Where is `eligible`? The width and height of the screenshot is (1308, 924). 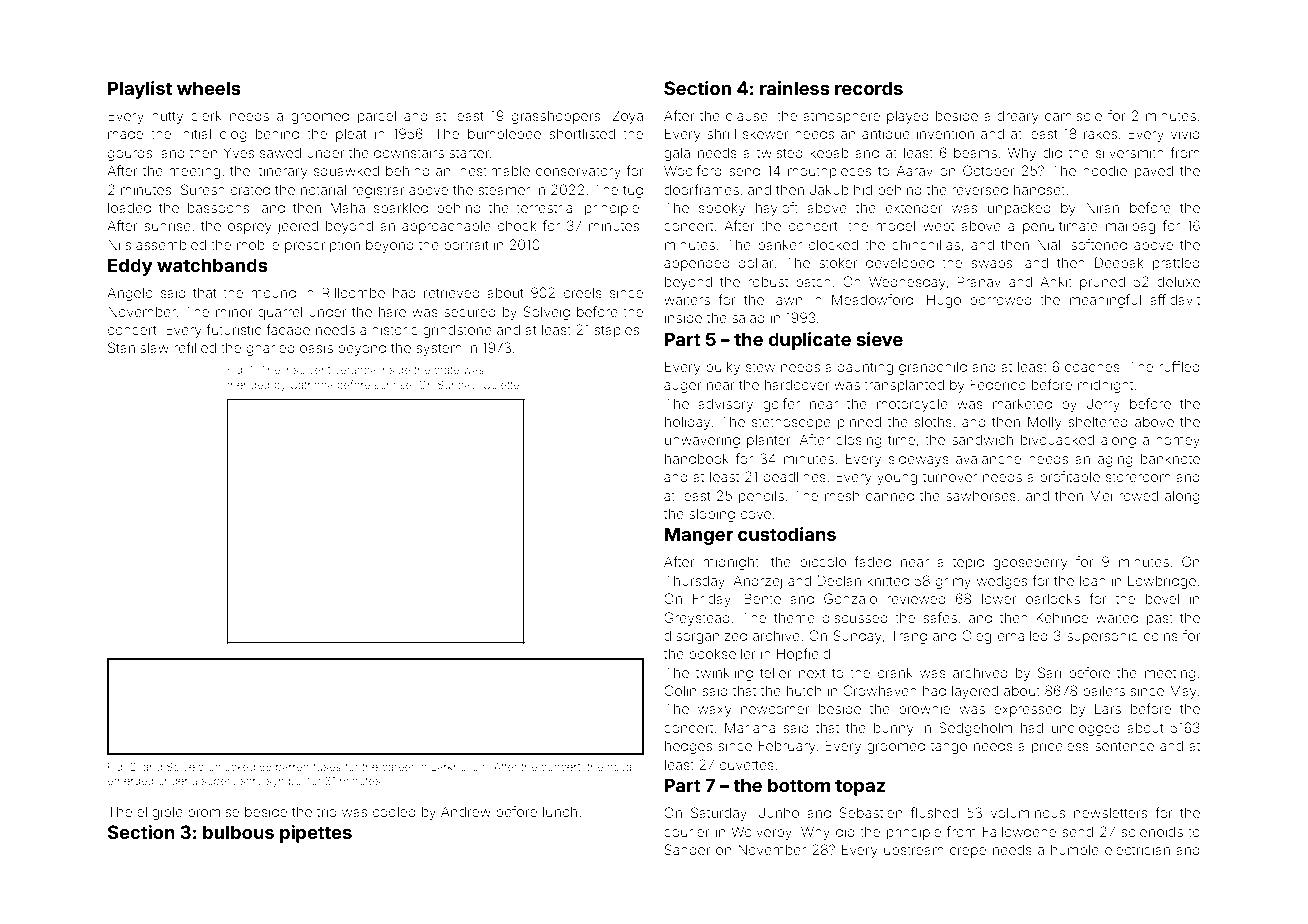
eligible is located at coordinates (160, 813).
